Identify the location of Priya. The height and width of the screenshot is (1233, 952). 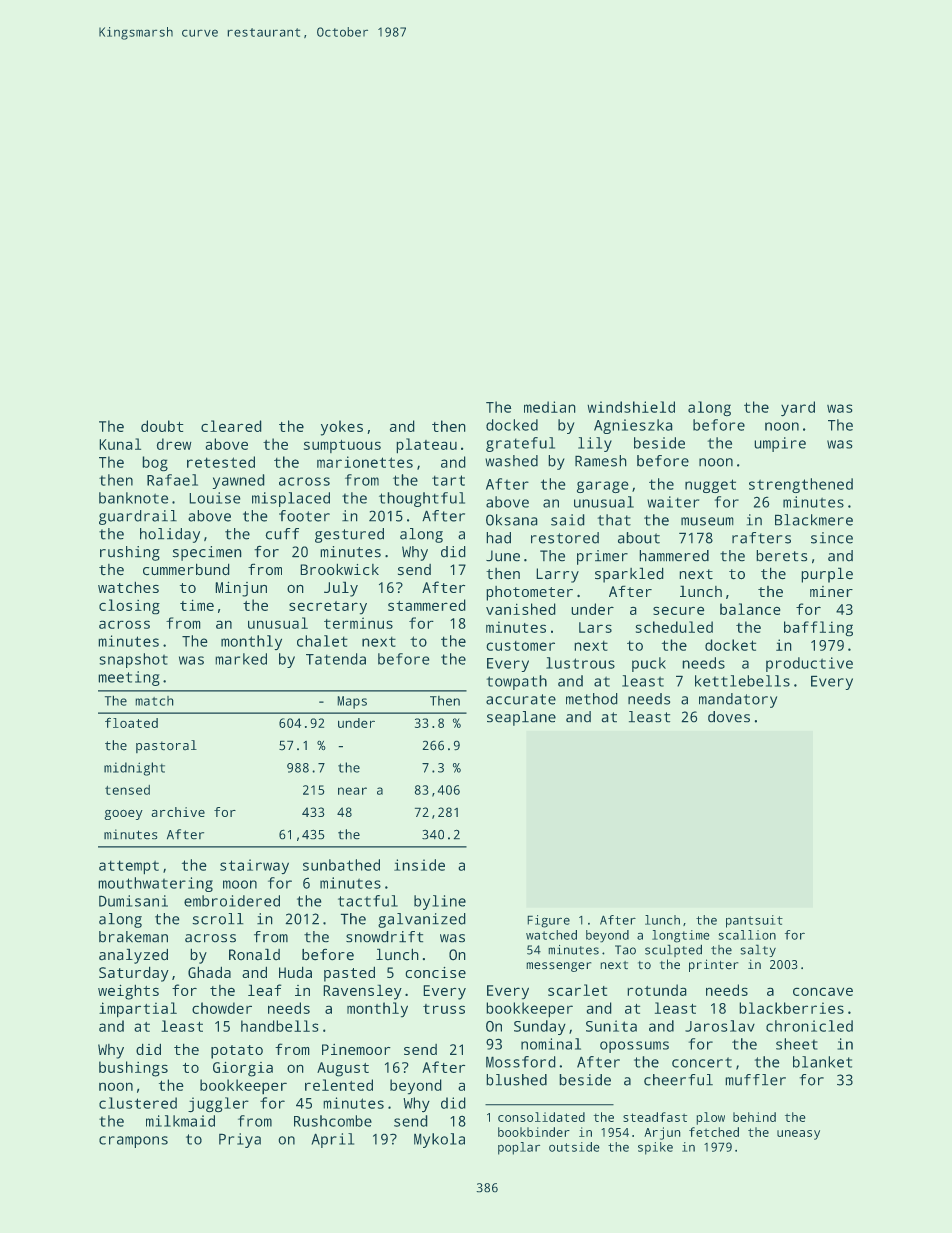
(240, 1140).
